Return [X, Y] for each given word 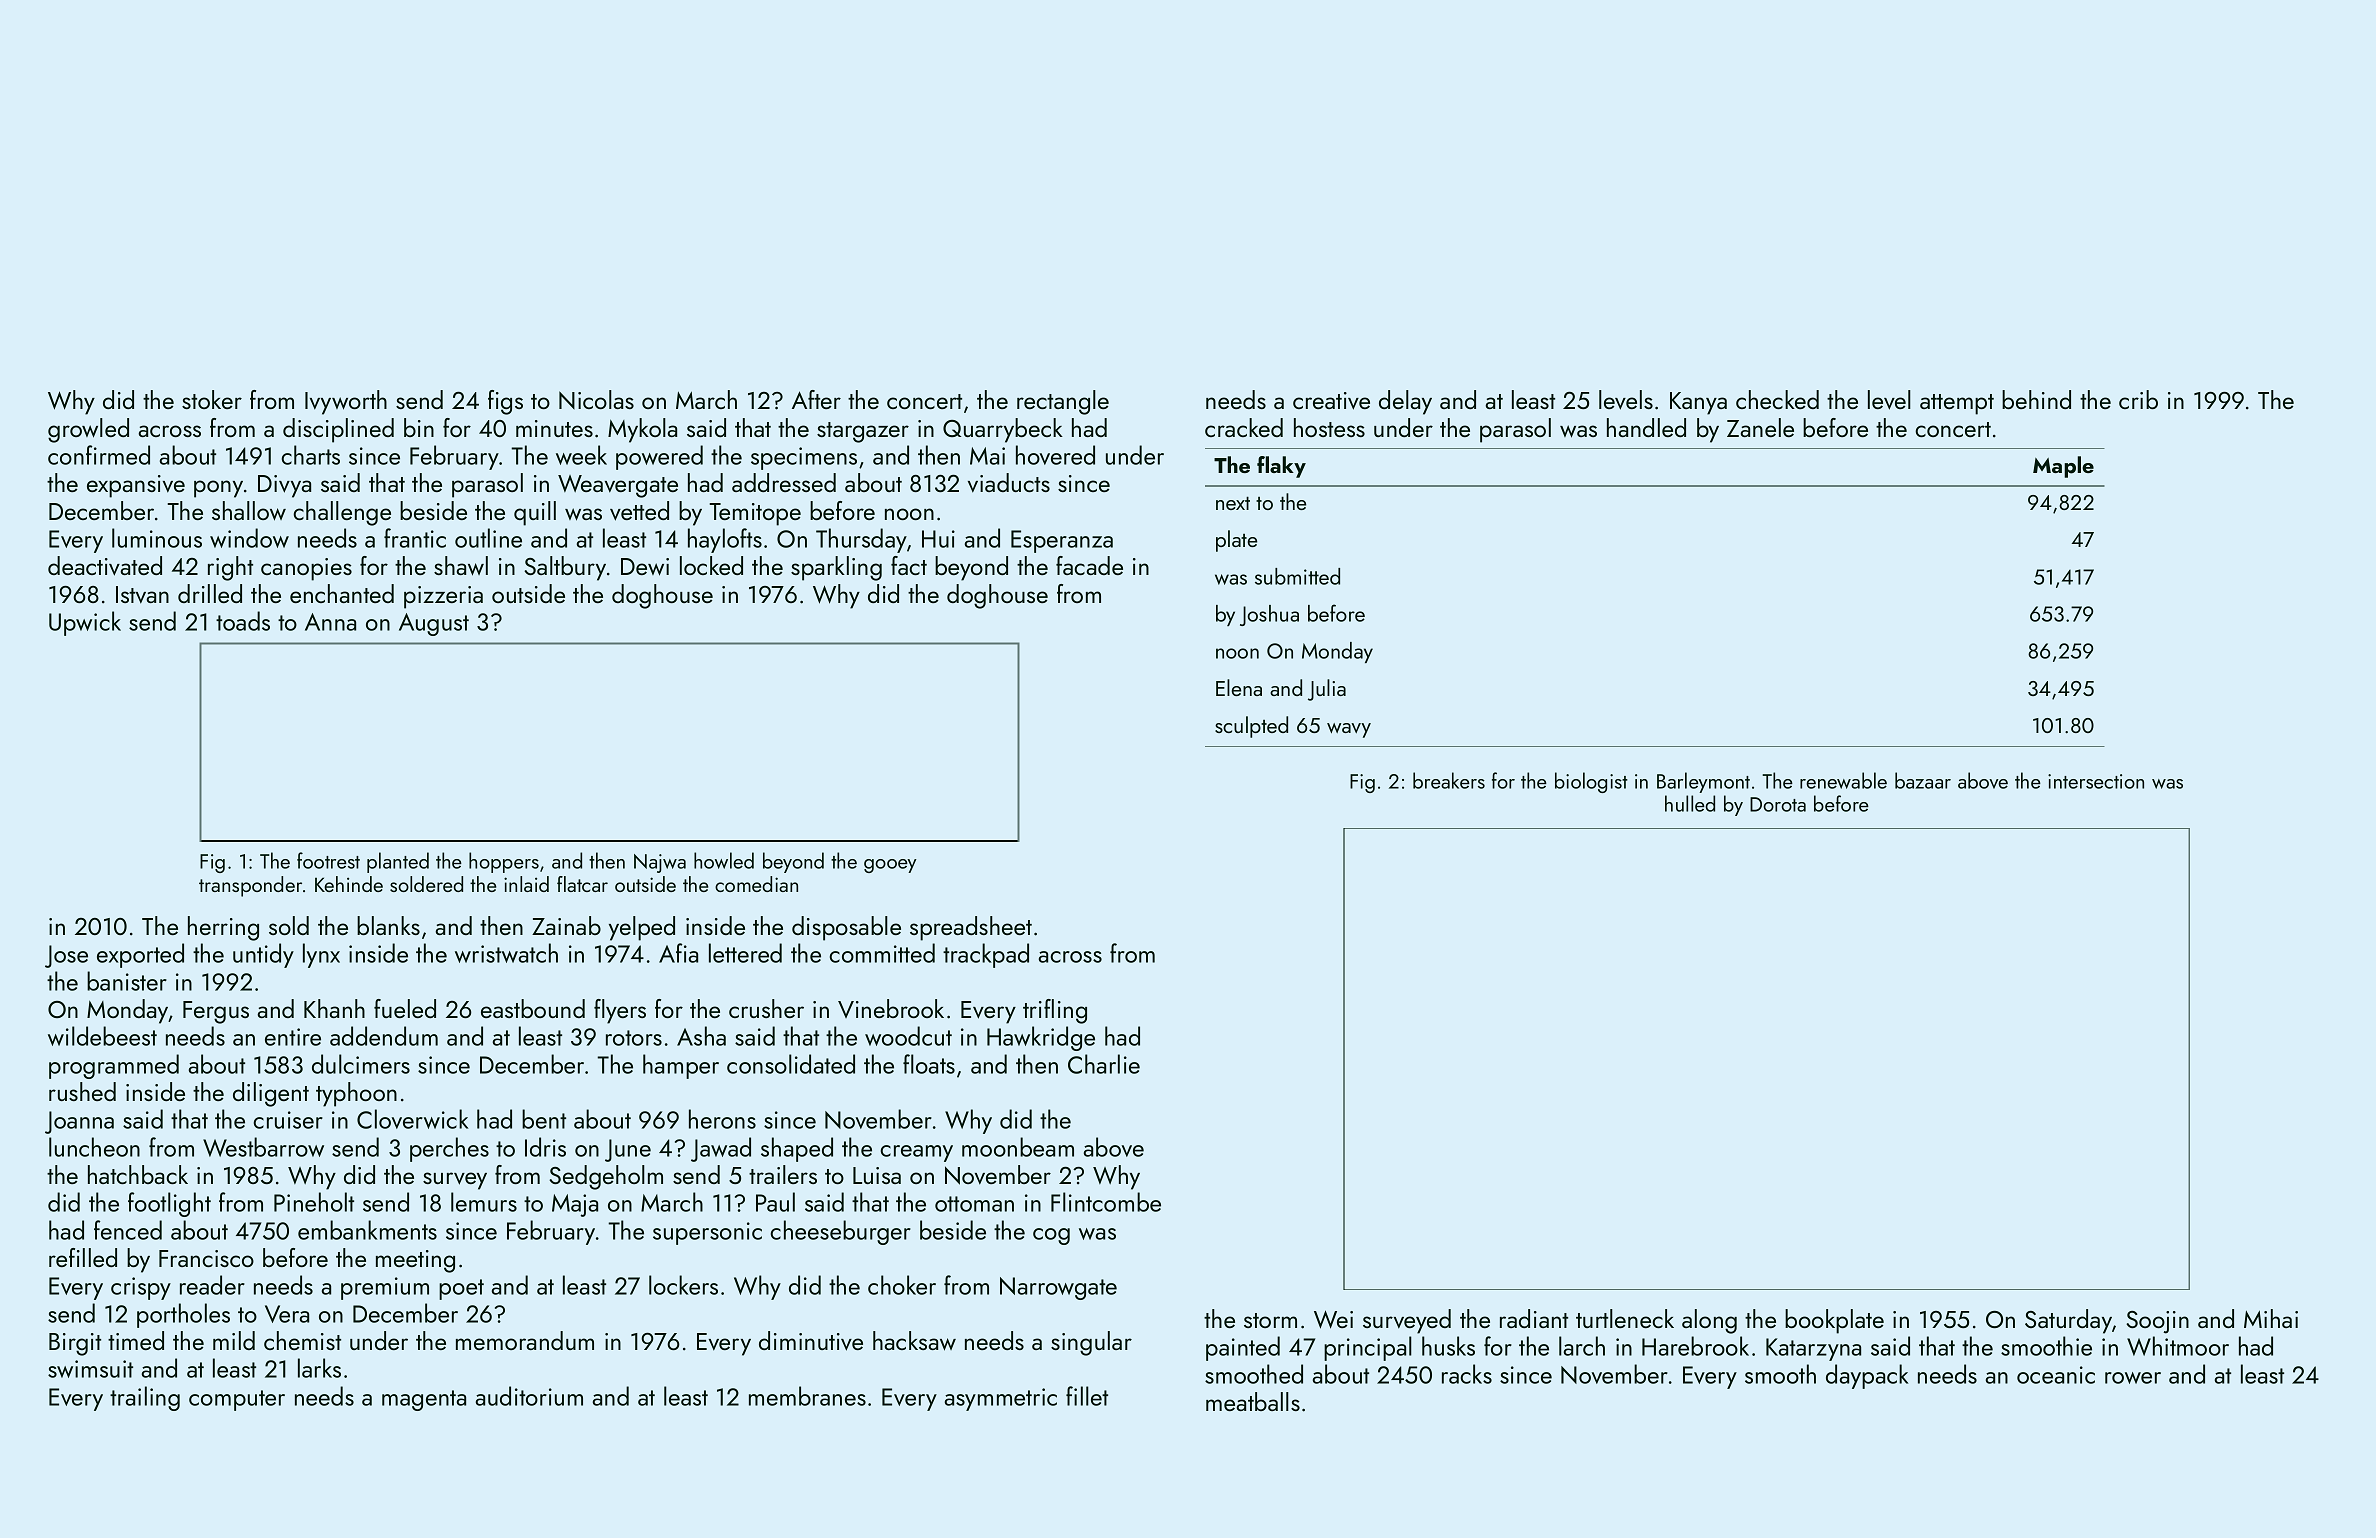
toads [243, 621]
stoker [212, 399]
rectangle [1063, 402]
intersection [2096, 781]
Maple [2063, 467]
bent [544, 1119]
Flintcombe [1106, 1202]
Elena [1239, 687]
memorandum [525, 1340]
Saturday [2068, 1321]
